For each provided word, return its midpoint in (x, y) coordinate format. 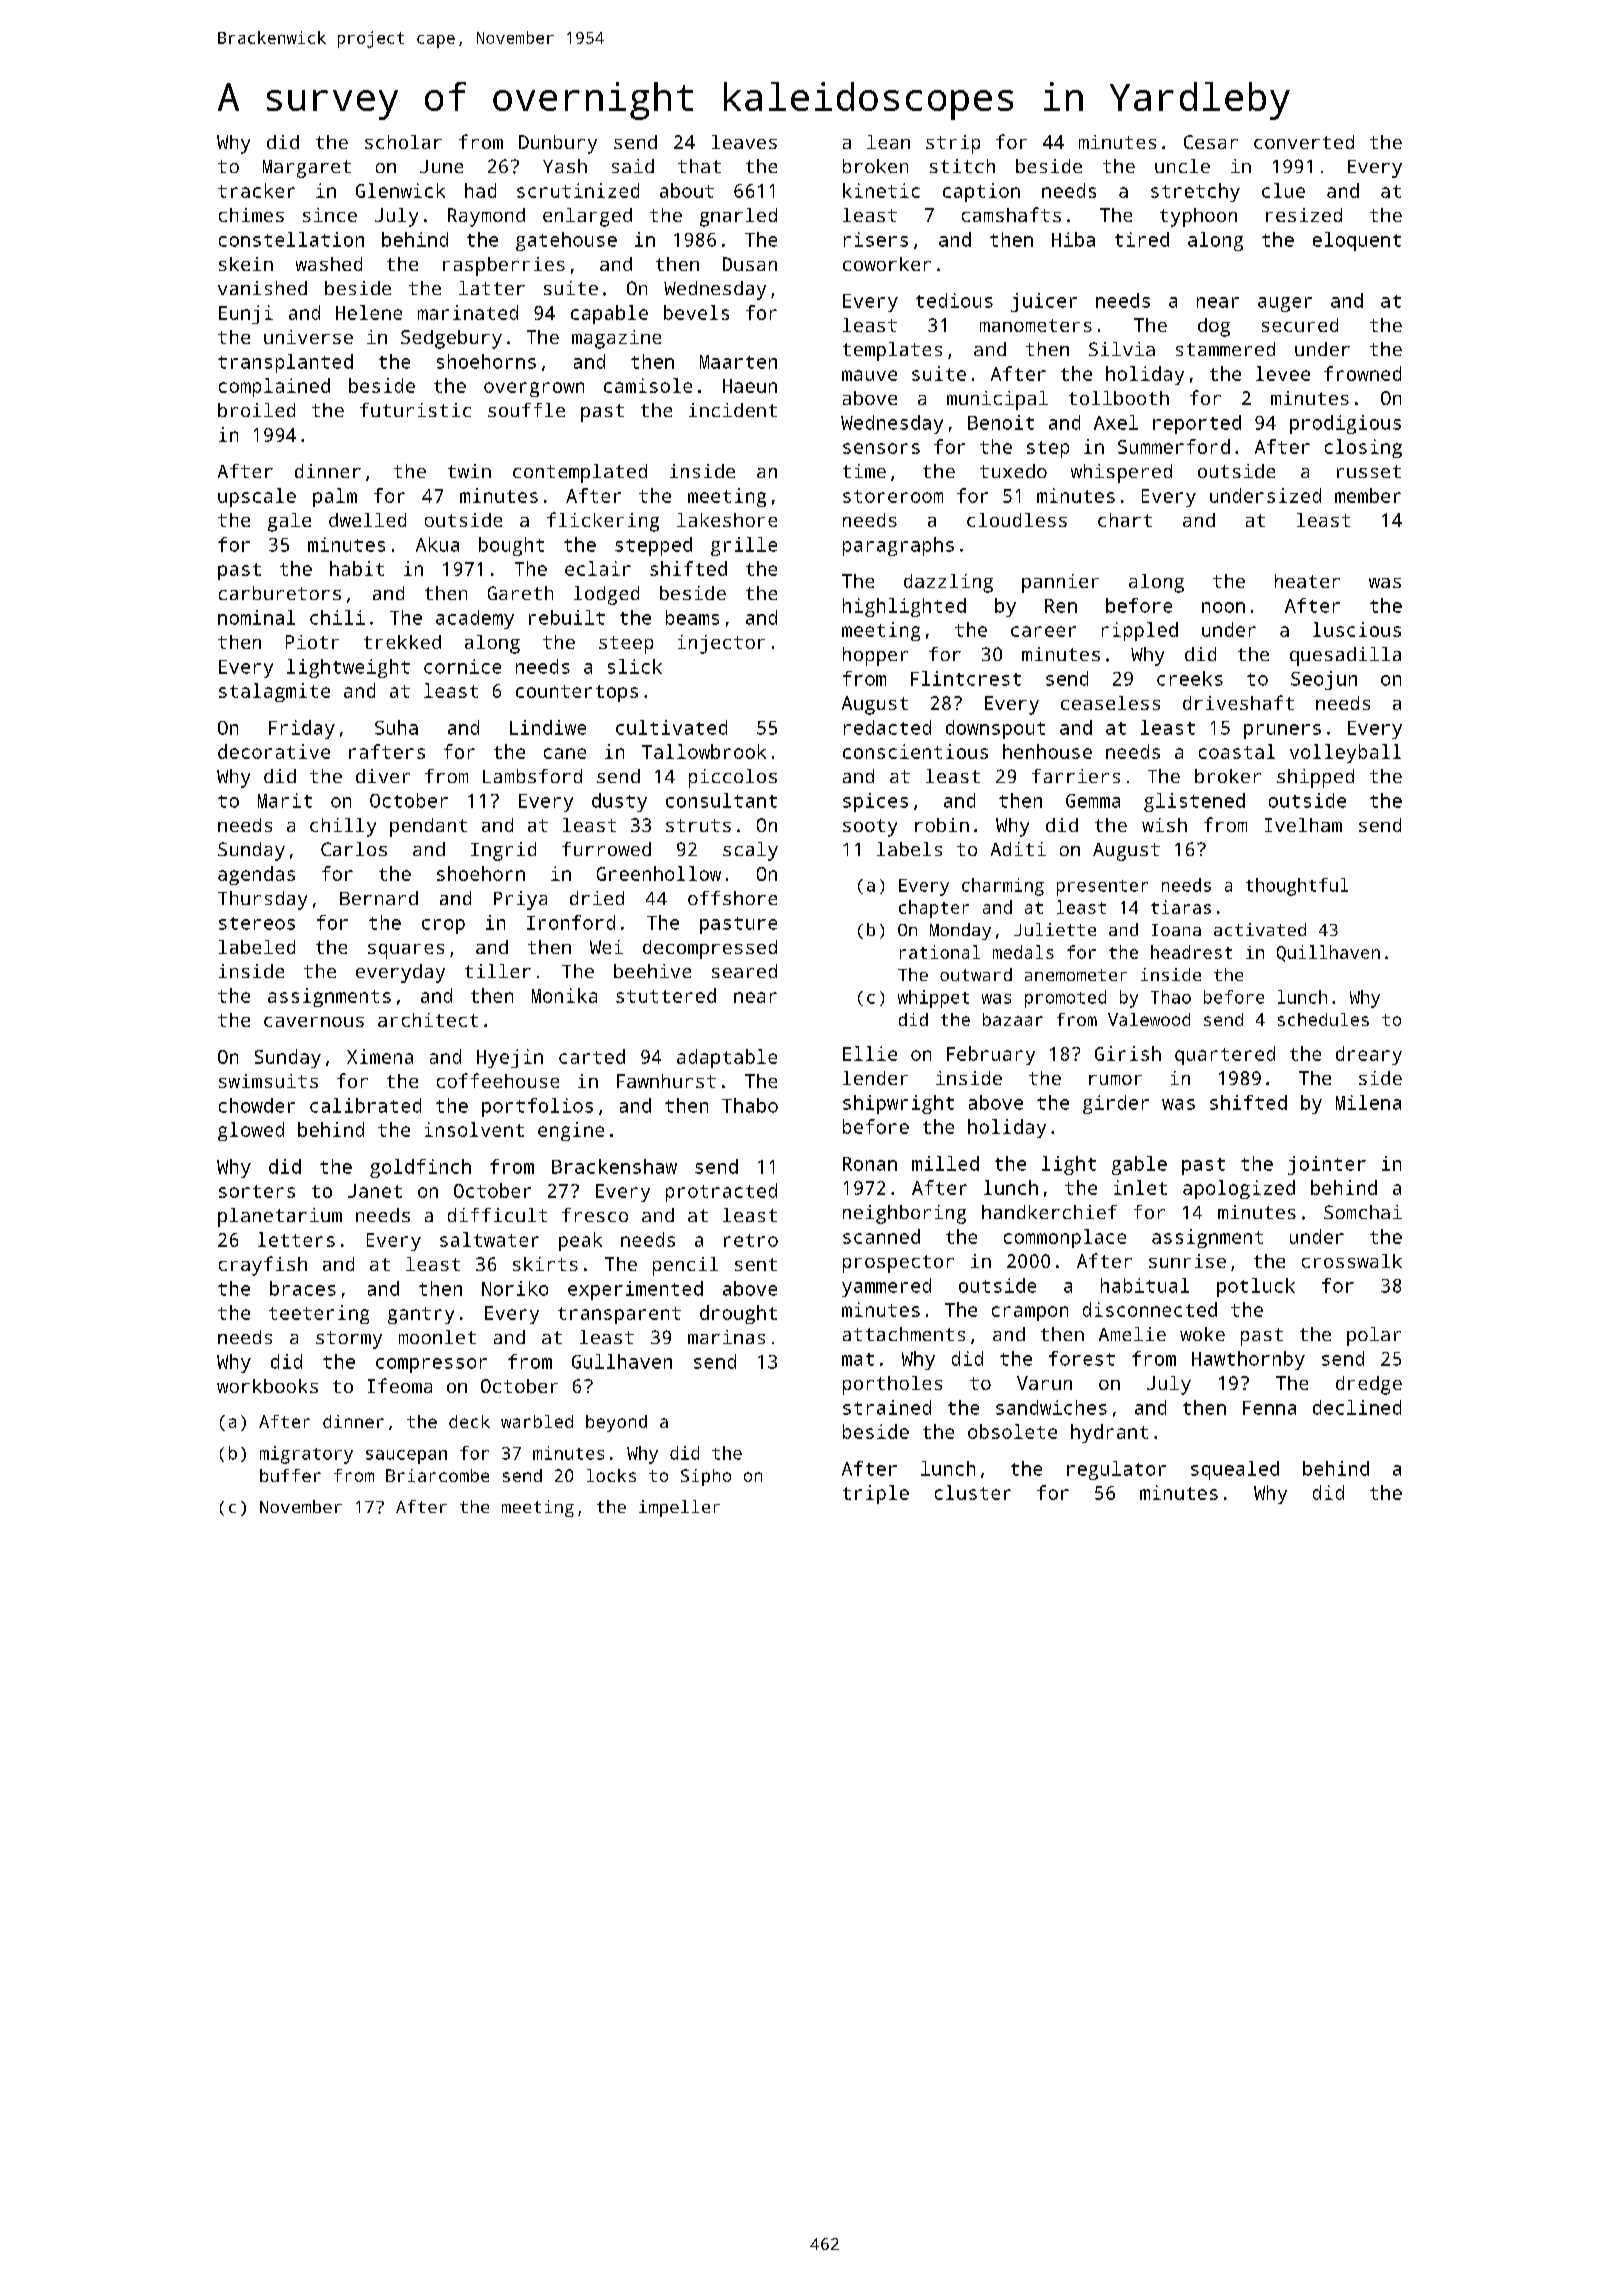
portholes (892, 1385)
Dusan (750, 264)
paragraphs (898, 546)
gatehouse (566, 241)
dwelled (367, 520)
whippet (933, 999)
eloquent (1357, 241)
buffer (290, 1475)
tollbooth (1119, 398)
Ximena (380, 1056)
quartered (1225, 1055)
